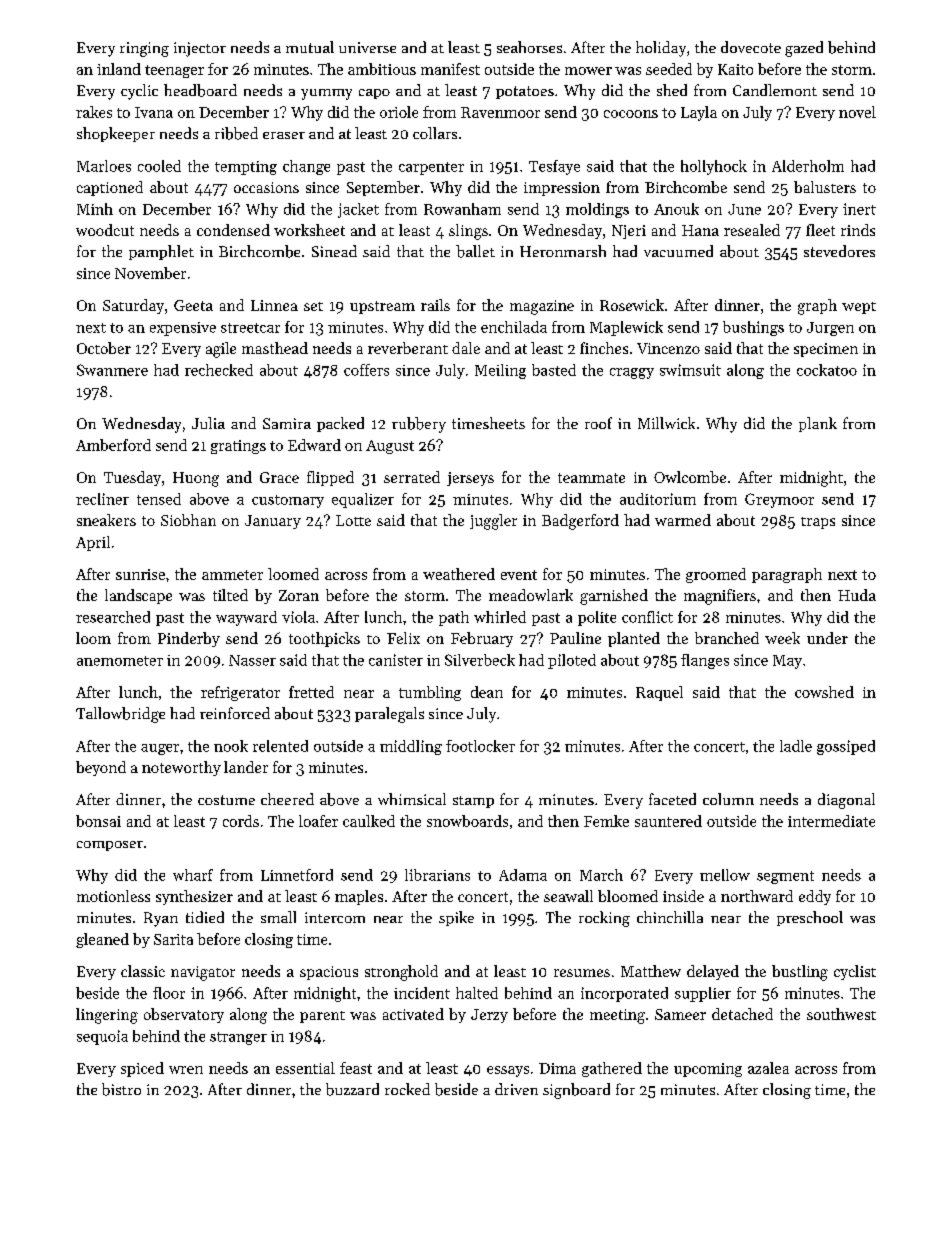 The height and width of the page is (1233, 952). I want to click on cyclist, so click(855, 972).
